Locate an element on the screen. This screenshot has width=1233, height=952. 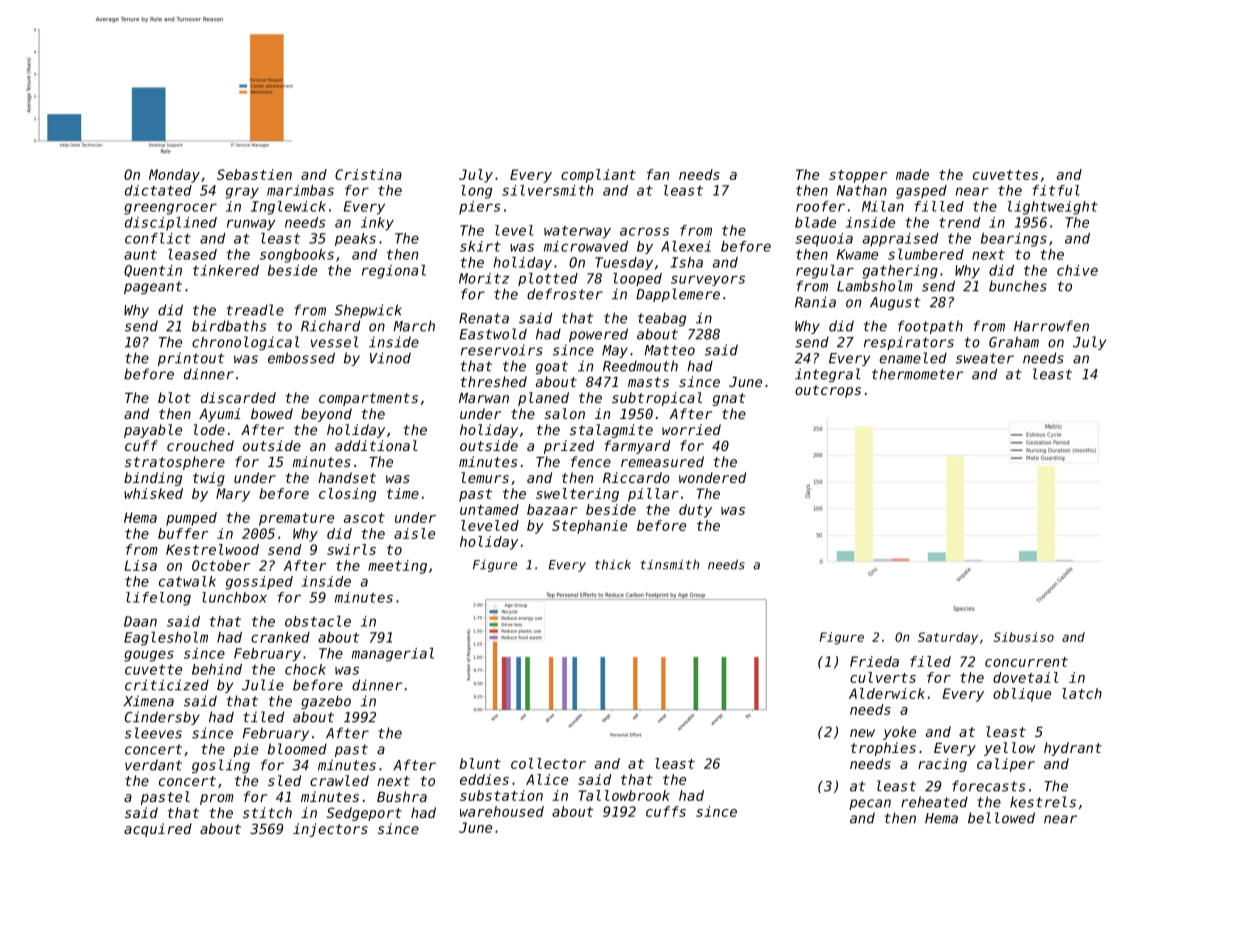
warehoused is located at coordinates (502, 811).
